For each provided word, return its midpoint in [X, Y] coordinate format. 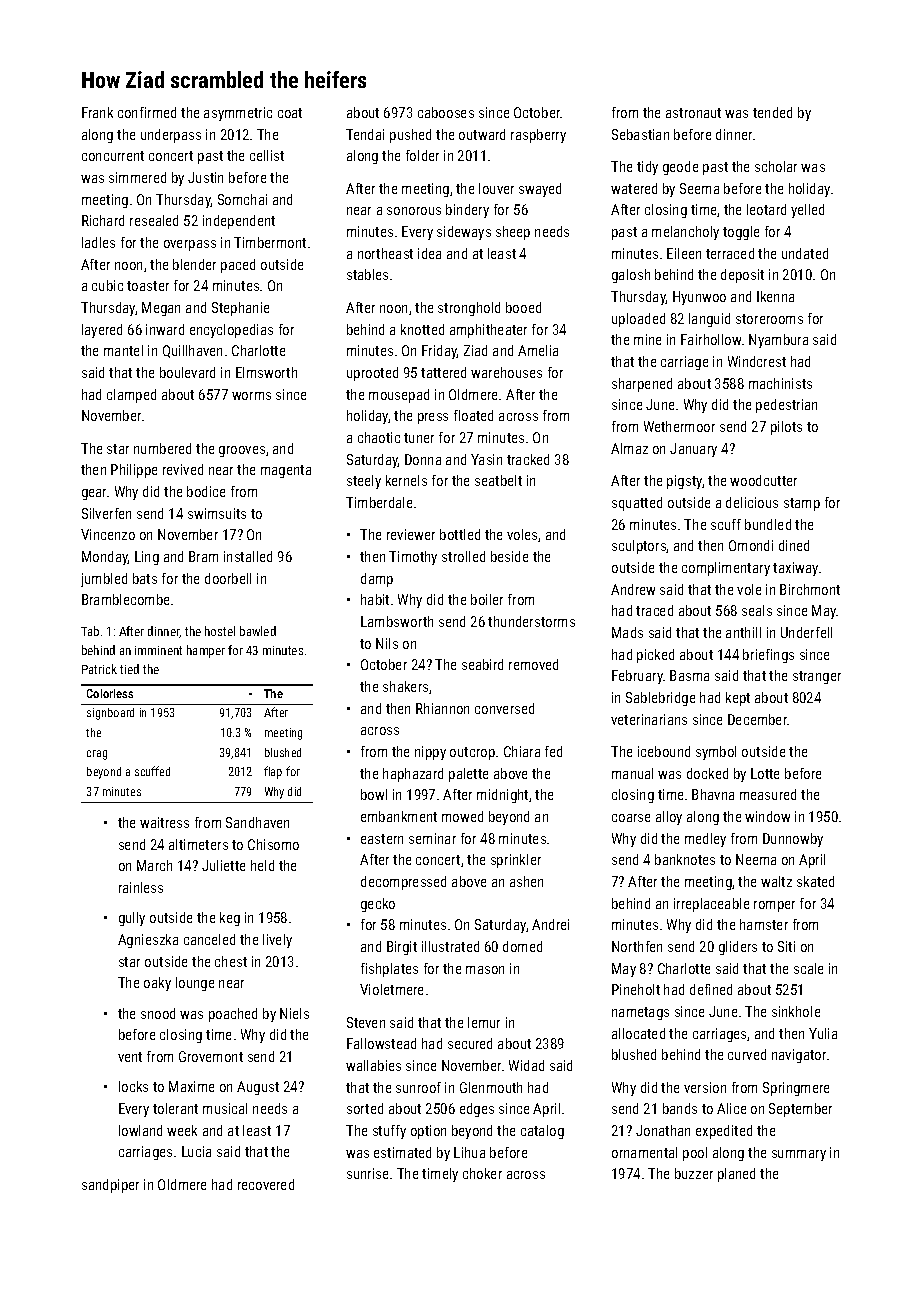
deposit [742, 276]
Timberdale [379, 502]
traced [654, 610]
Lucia [196, 1151]
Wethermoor [679, 426]
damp [377, 580]
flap [273, 772]
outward [482, 134]
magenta [286, 471]
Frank [97, 112]
